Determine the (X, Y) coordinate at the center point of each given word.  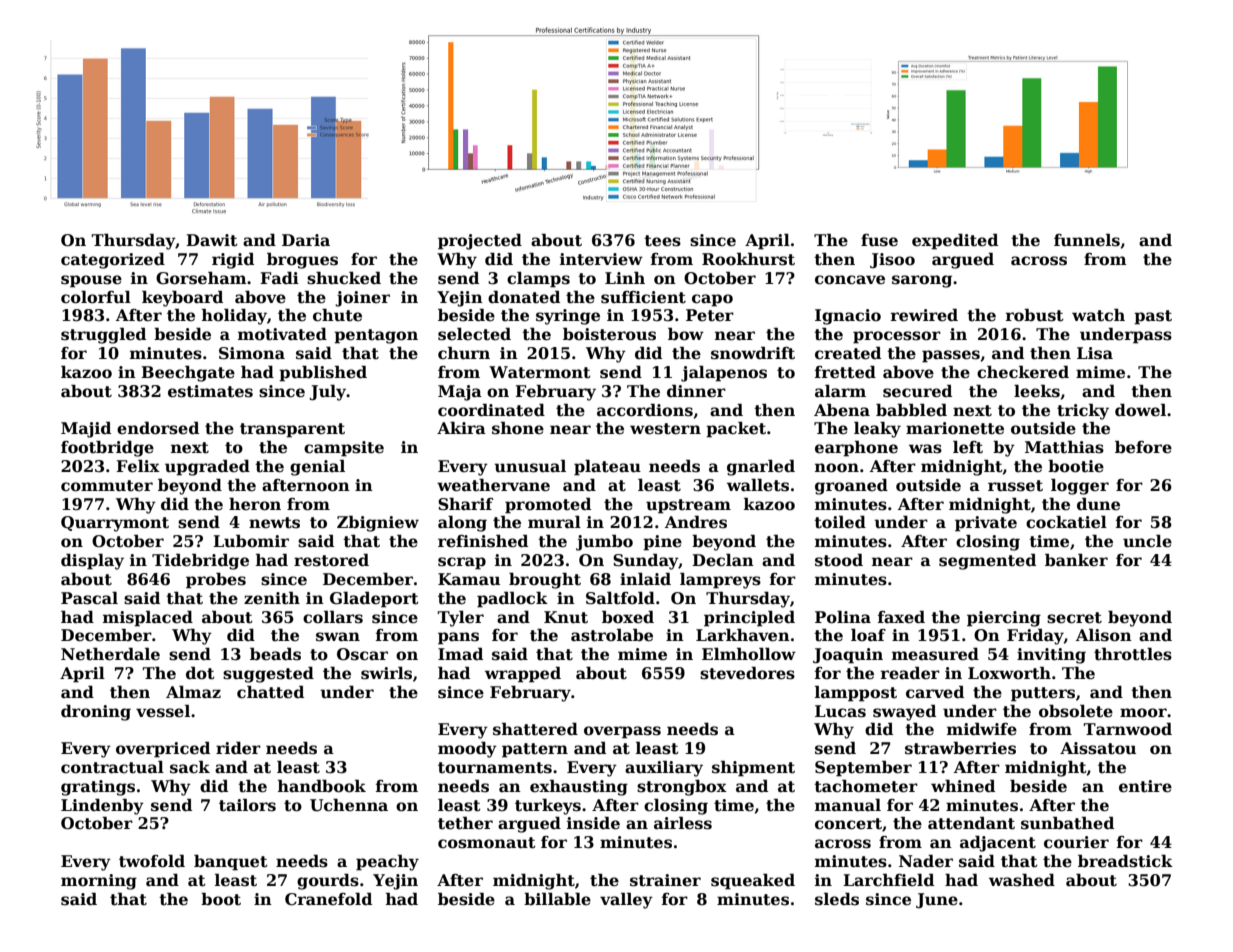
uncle (1147, 541)
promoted (548, 506)
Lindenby (102, 807)
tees (662, 241)
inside (593, 823)
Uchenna (349, 805)
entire (1145, 786)
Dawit (212, 240)
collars (333, 617)
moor (1143, 713)
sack (190, 767)
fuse (879, 240)
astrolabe (612, 635)
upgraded (207, 468)
